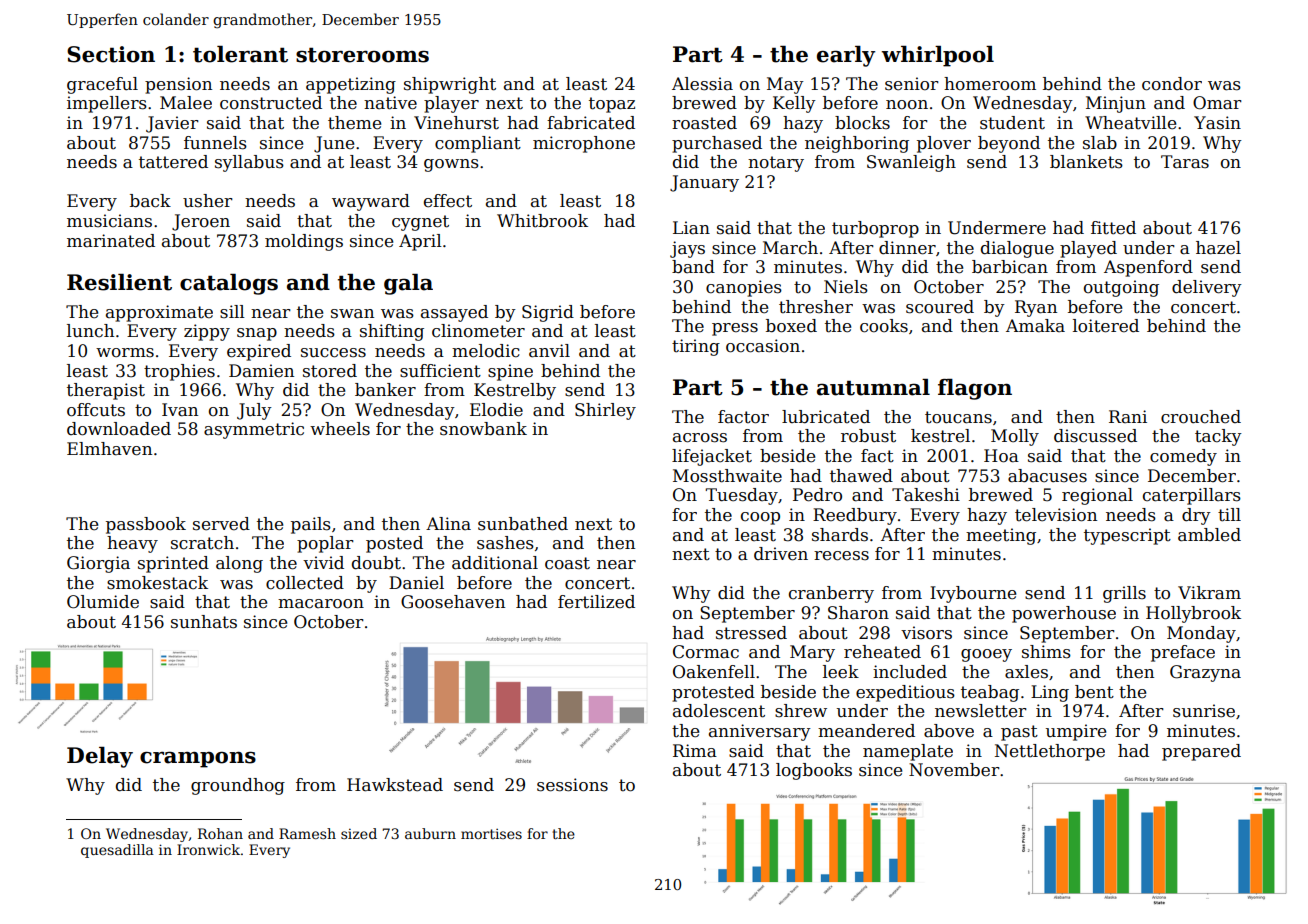 The width and height of the page is (1308, 924). Describe the element at coordinates (1086, 162) in the page. I see `blankets` at that location.
